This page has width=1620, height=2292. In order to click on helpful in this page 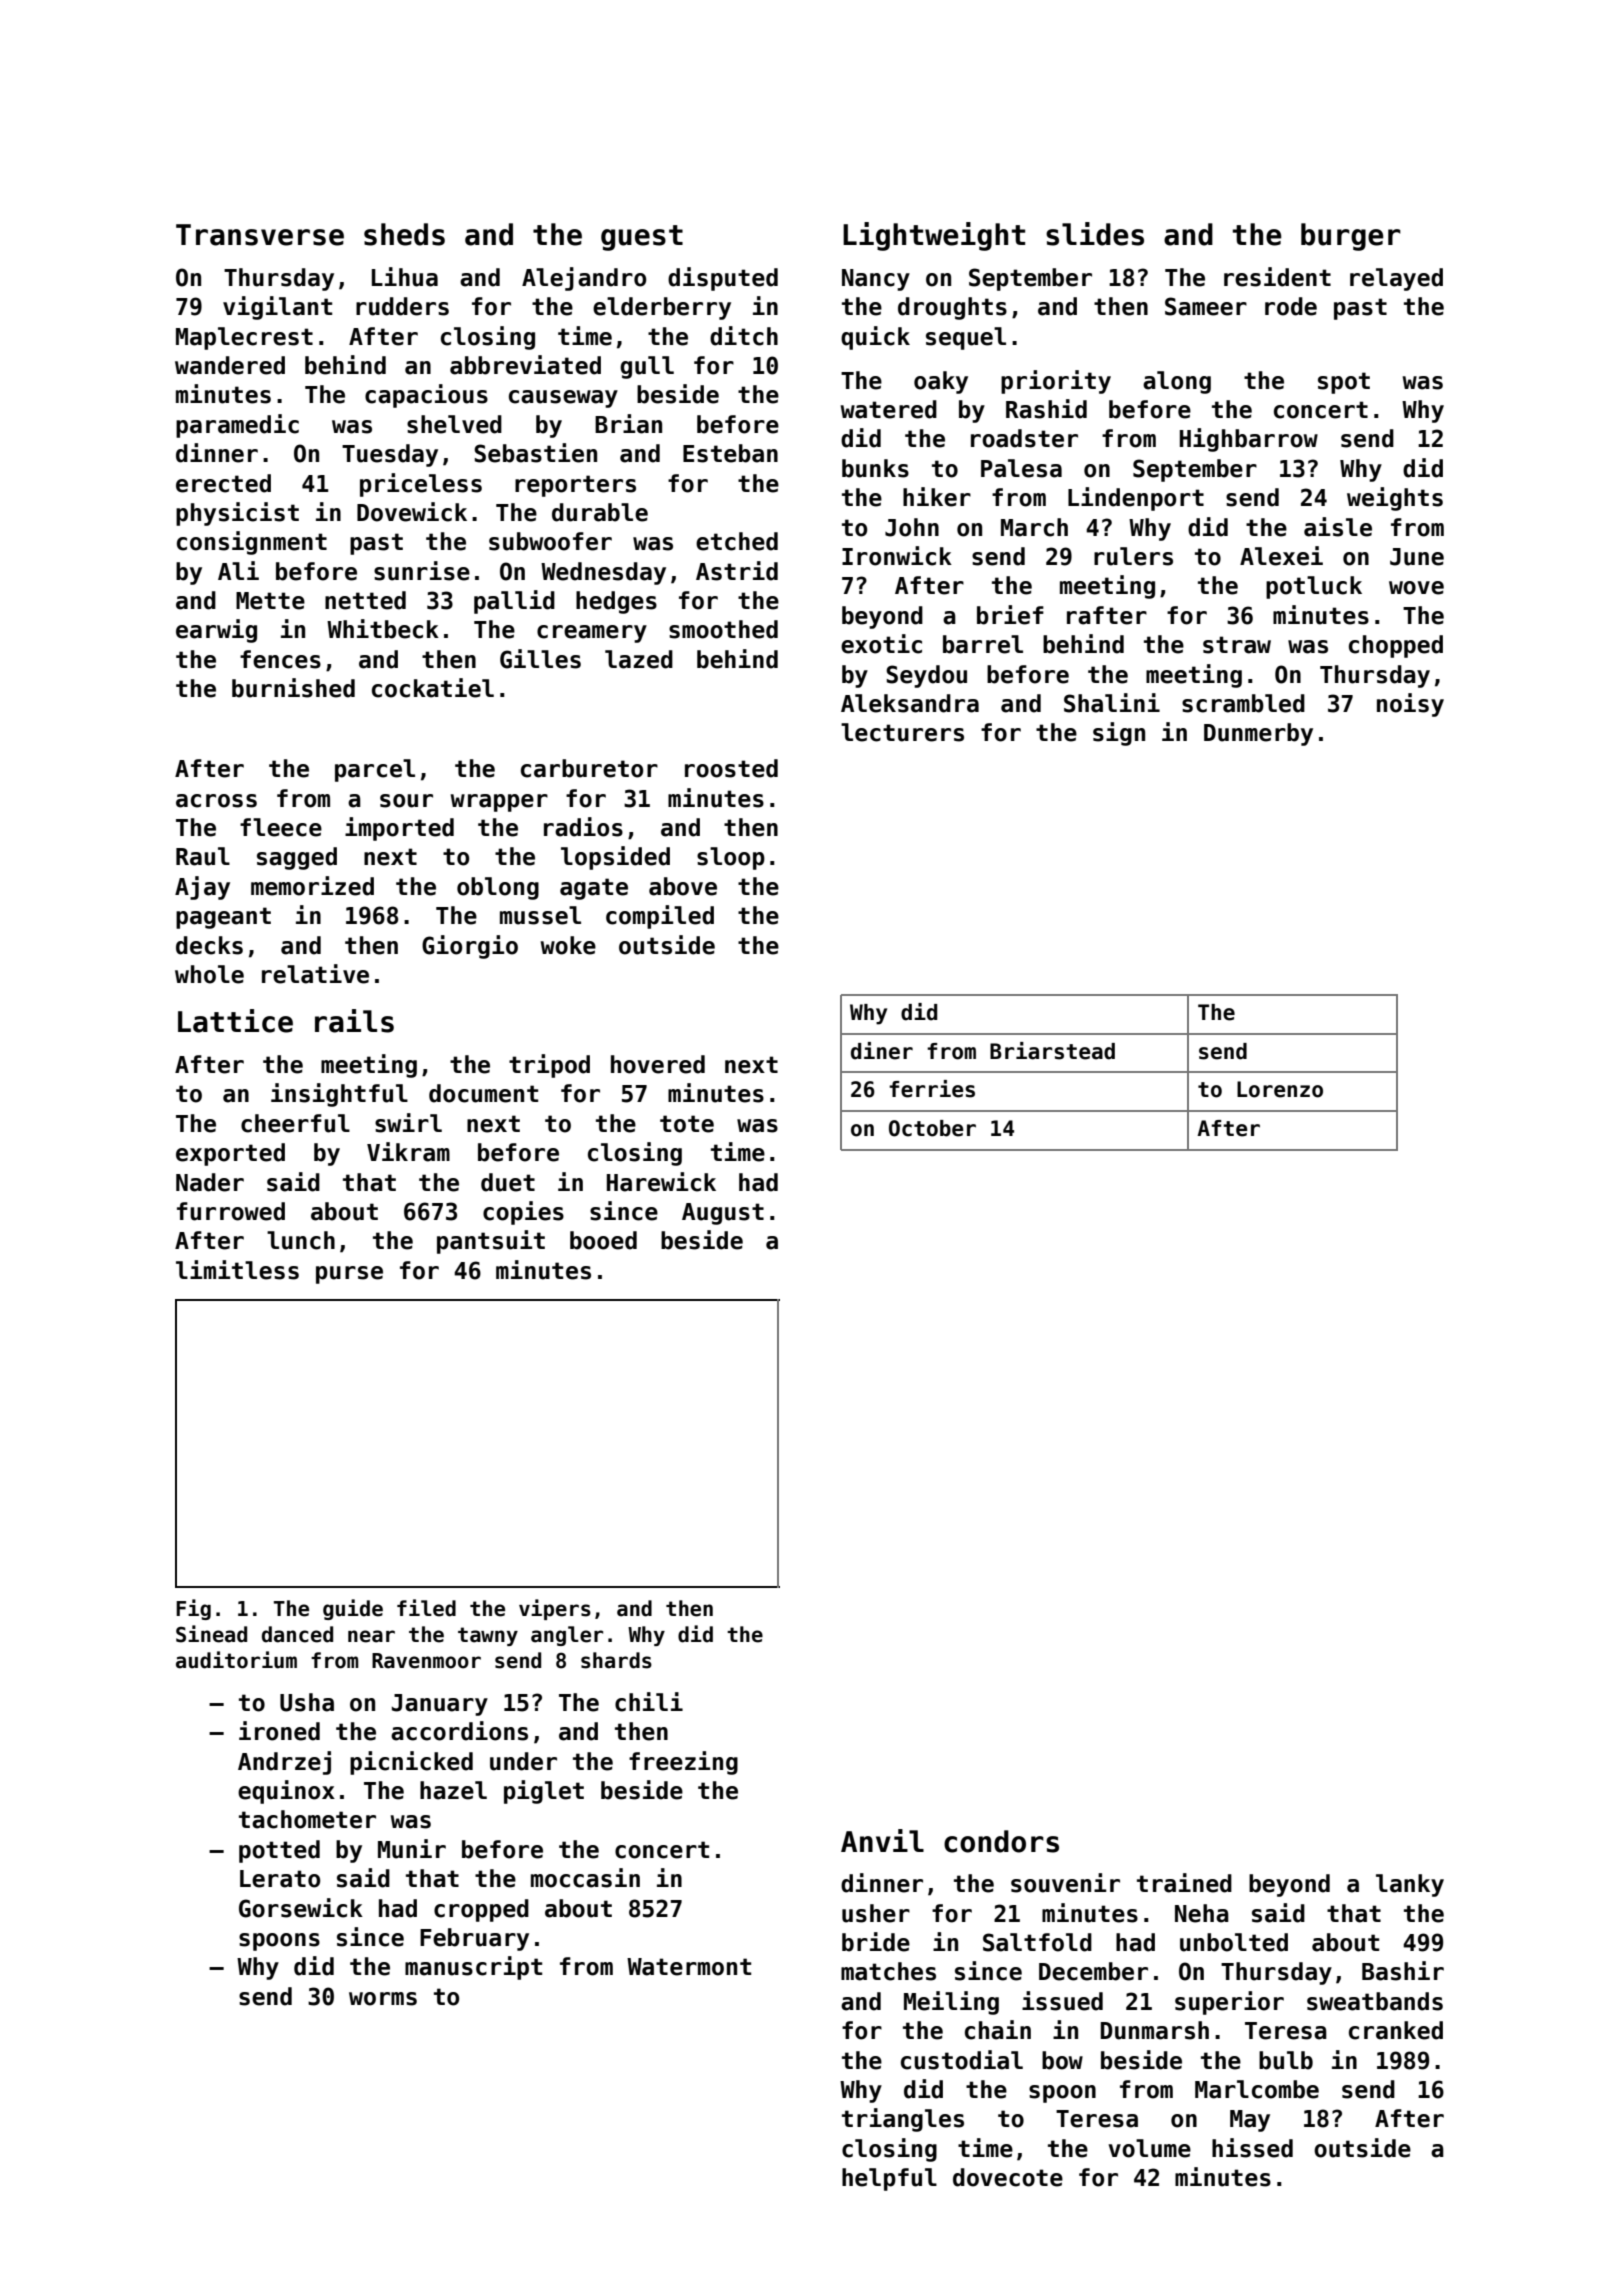, I will do `click(889, 2179)`.
